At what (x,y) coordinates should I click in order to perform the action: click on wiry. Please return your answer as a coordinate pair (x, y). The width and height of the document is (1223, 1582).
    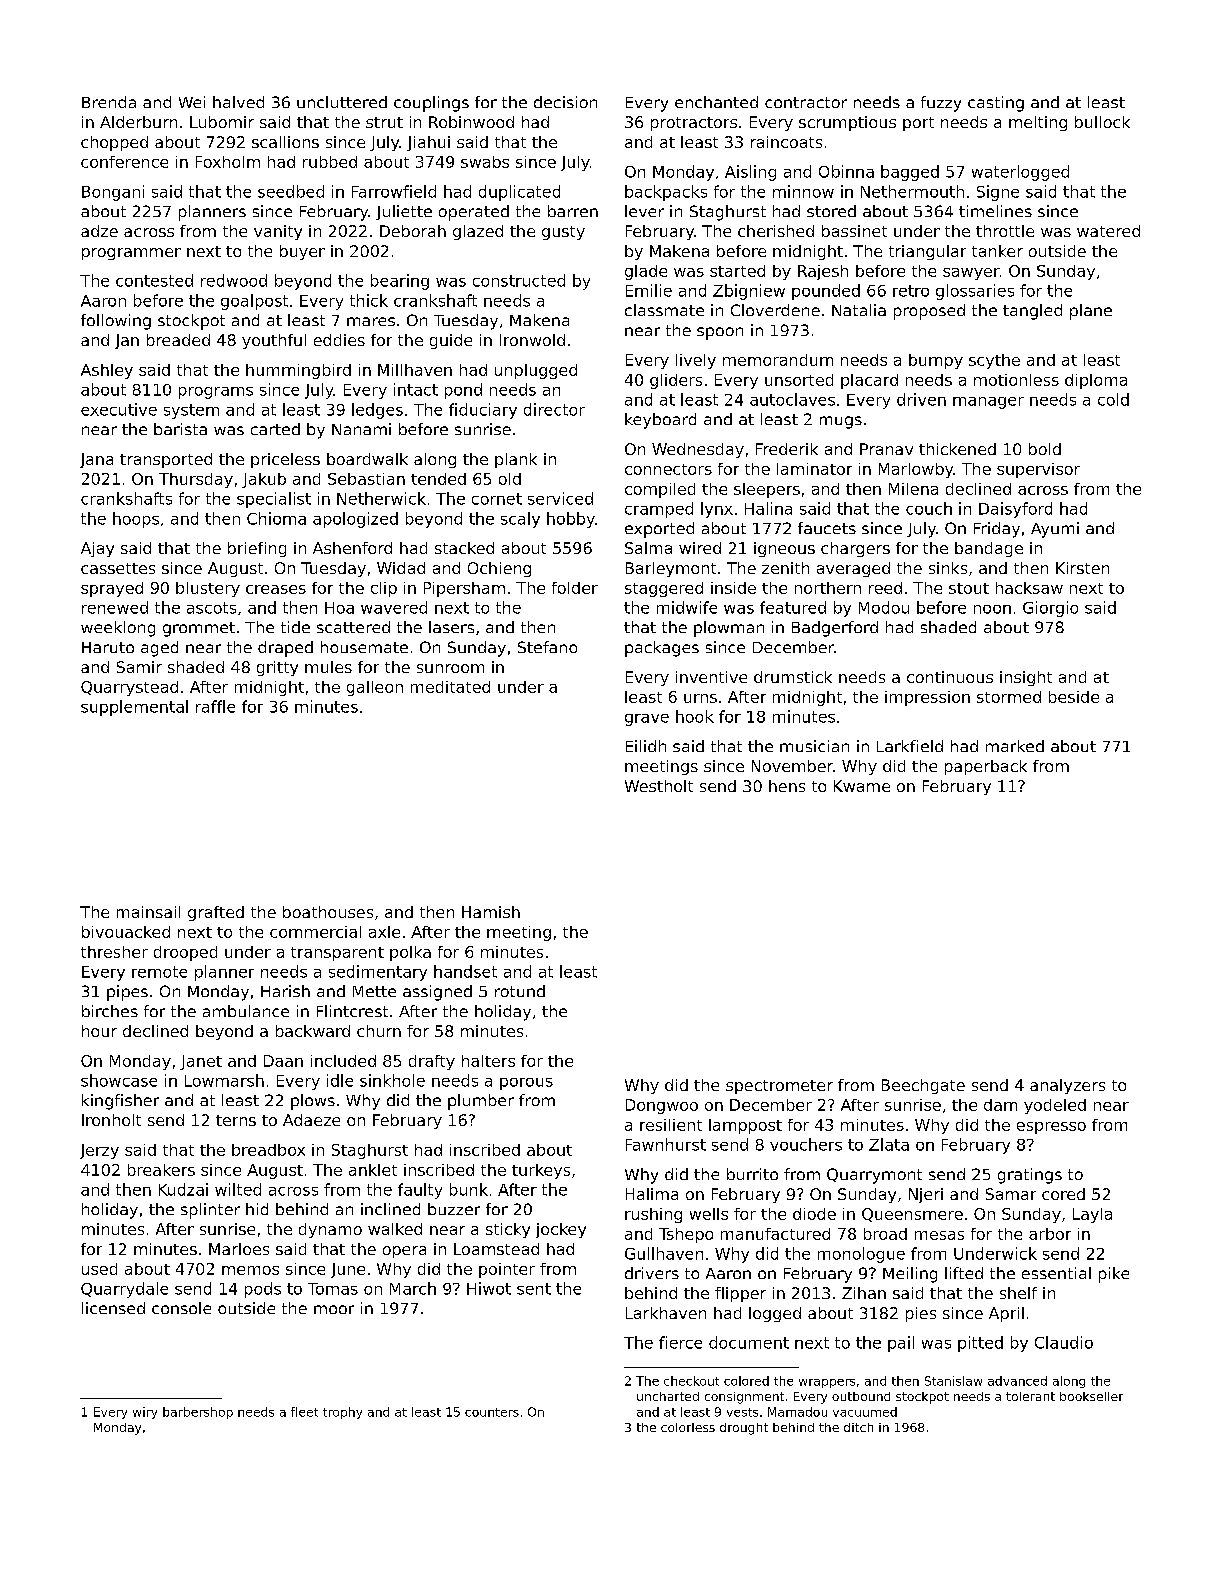
    Looking at the image, I should click on (145, 1413).
